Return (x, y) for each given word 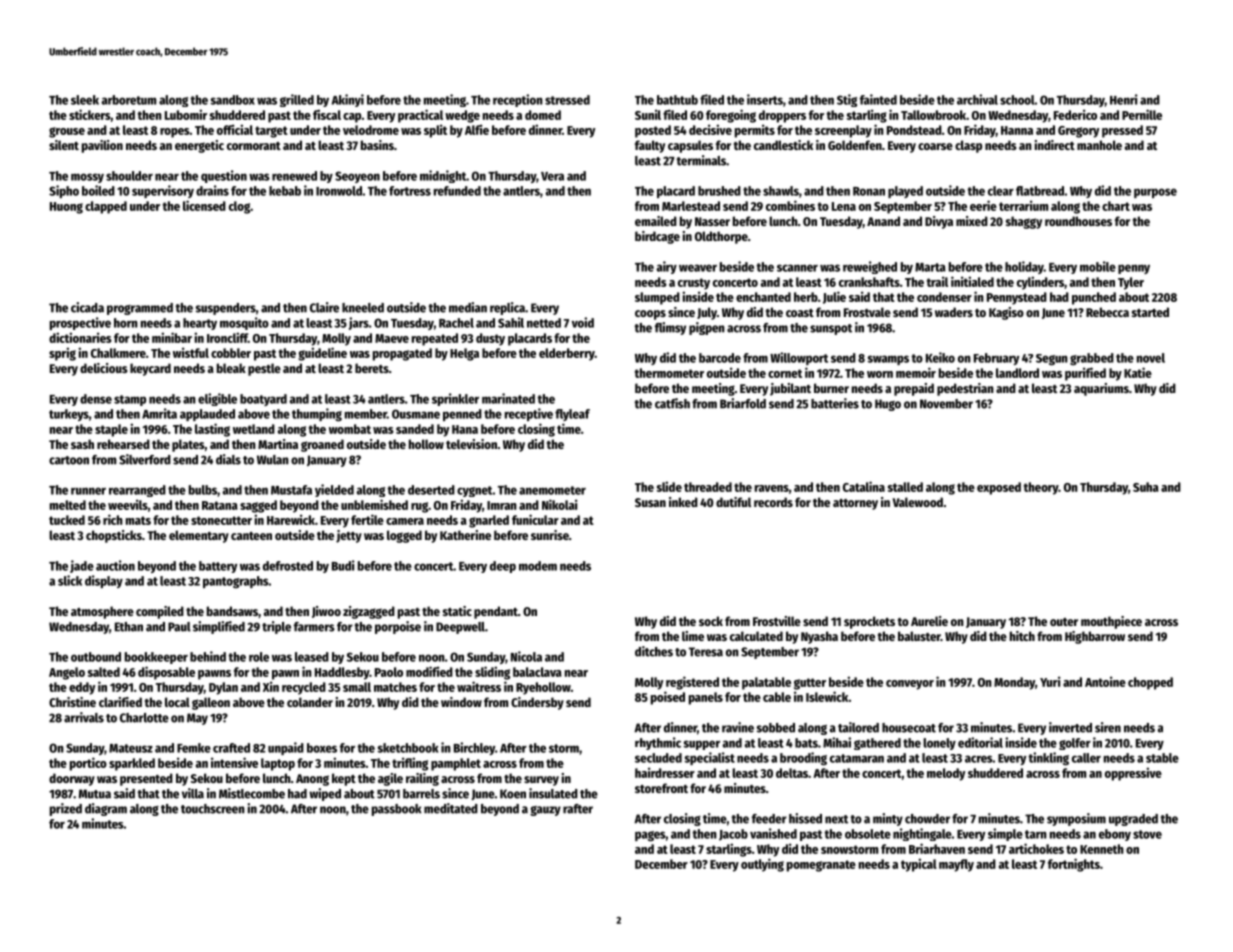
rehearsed (123, 444)
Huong (66, 208)
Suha (1146, 487)
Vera (552, 176)
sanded (415, 429)
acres (979, 759)
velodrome (371, 130)
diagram (106, 809)
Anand (883, 221)
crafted (231, 748)
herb (806, 297)
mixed (972, 221)
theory (1041, 488)
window (461, 702)
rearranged (137, 491)
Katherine (465, 535)
